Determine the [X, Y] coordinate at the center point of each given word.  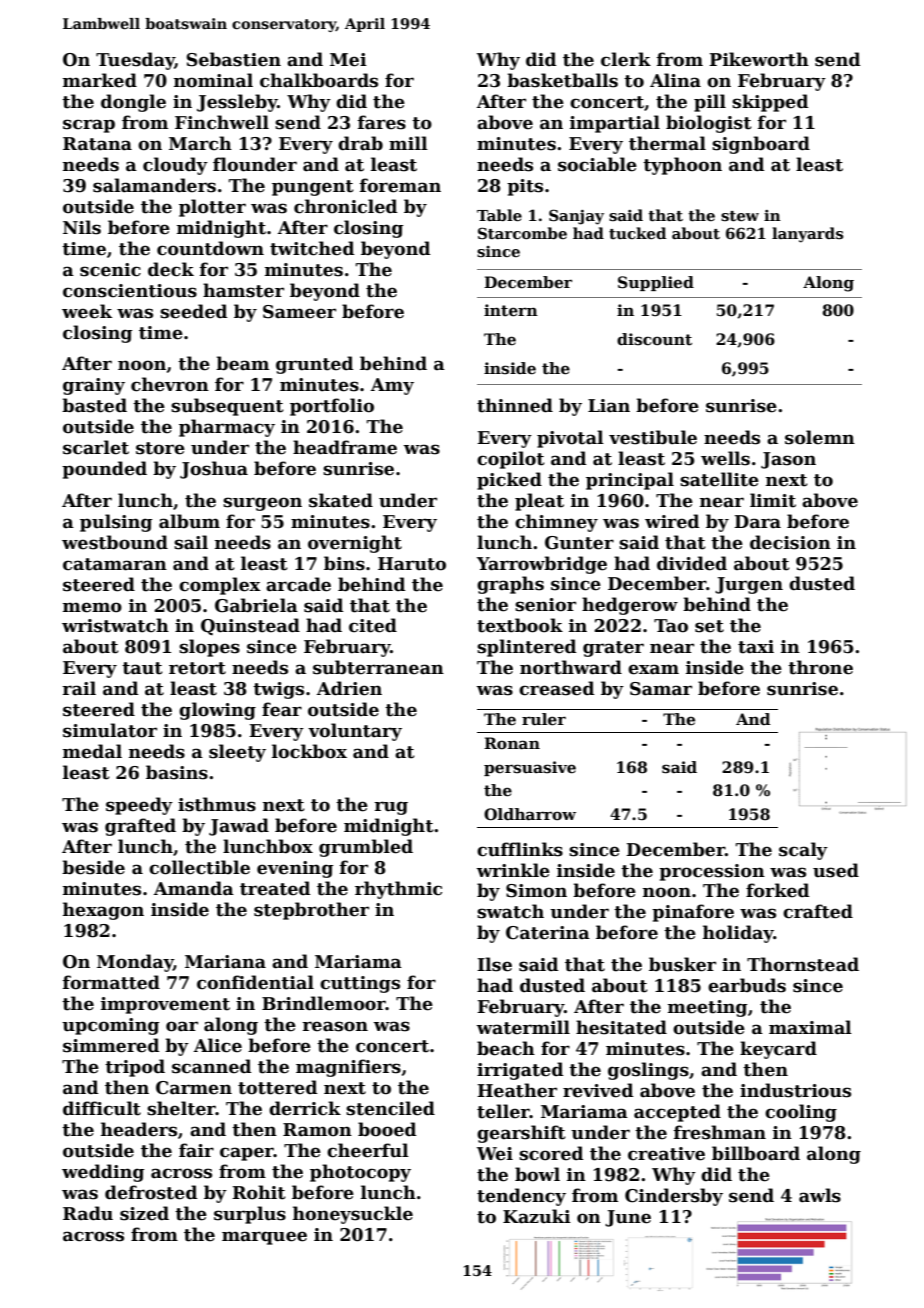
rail [79, 688]
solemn [820, 437]
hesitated [621, 1027]
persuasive [530, 768]
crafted [818, 911]
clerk [626, 59]
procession [712, 872]
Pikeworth [759, 59]
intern [511, 310]
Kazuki [537, 1216]
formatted [111, 982]
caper [247, 1154]
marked [100, 80]
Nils [82, 227]
